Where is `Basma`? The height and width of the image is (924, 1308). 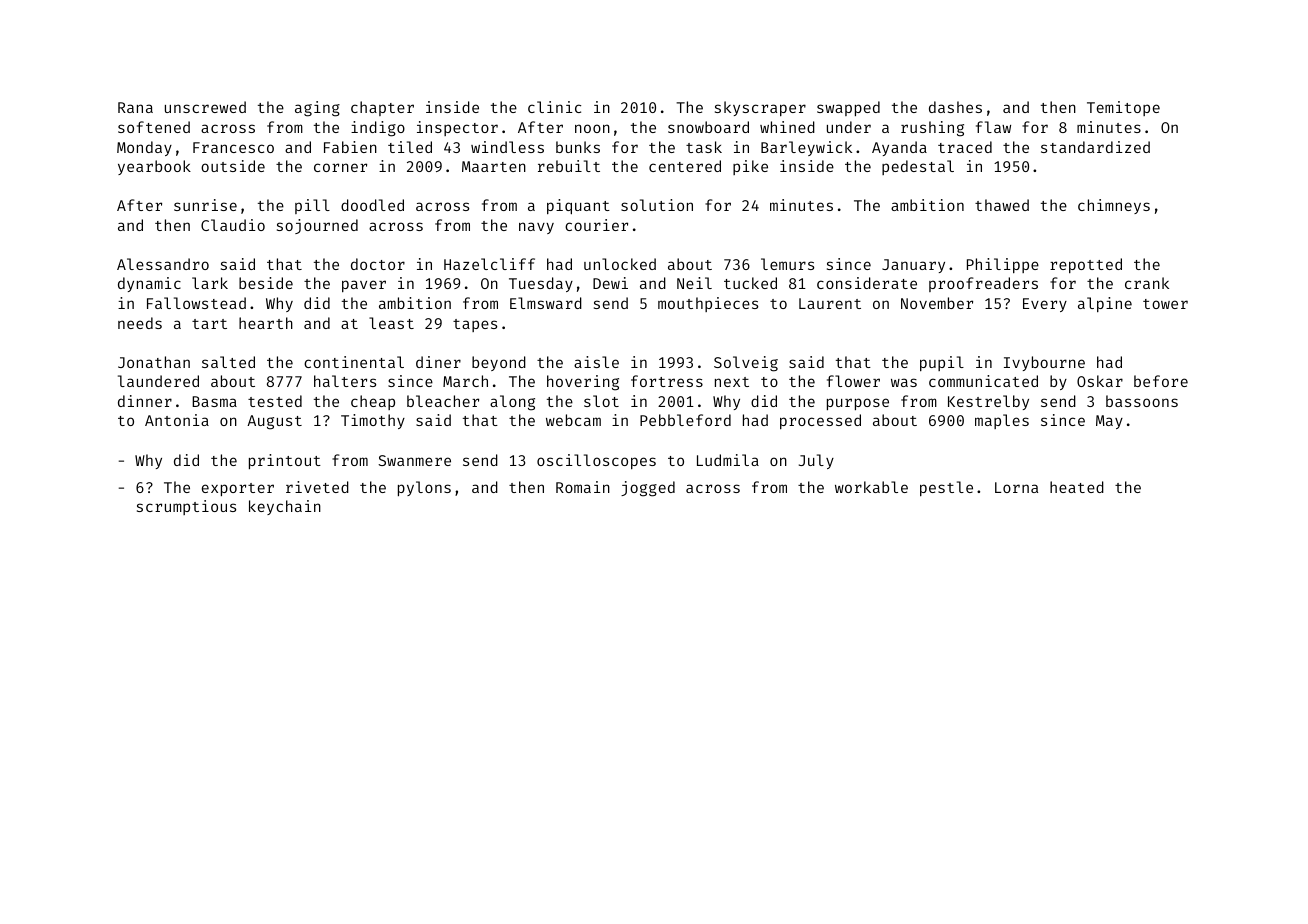
Basma is located at coordinates (214, 401).
